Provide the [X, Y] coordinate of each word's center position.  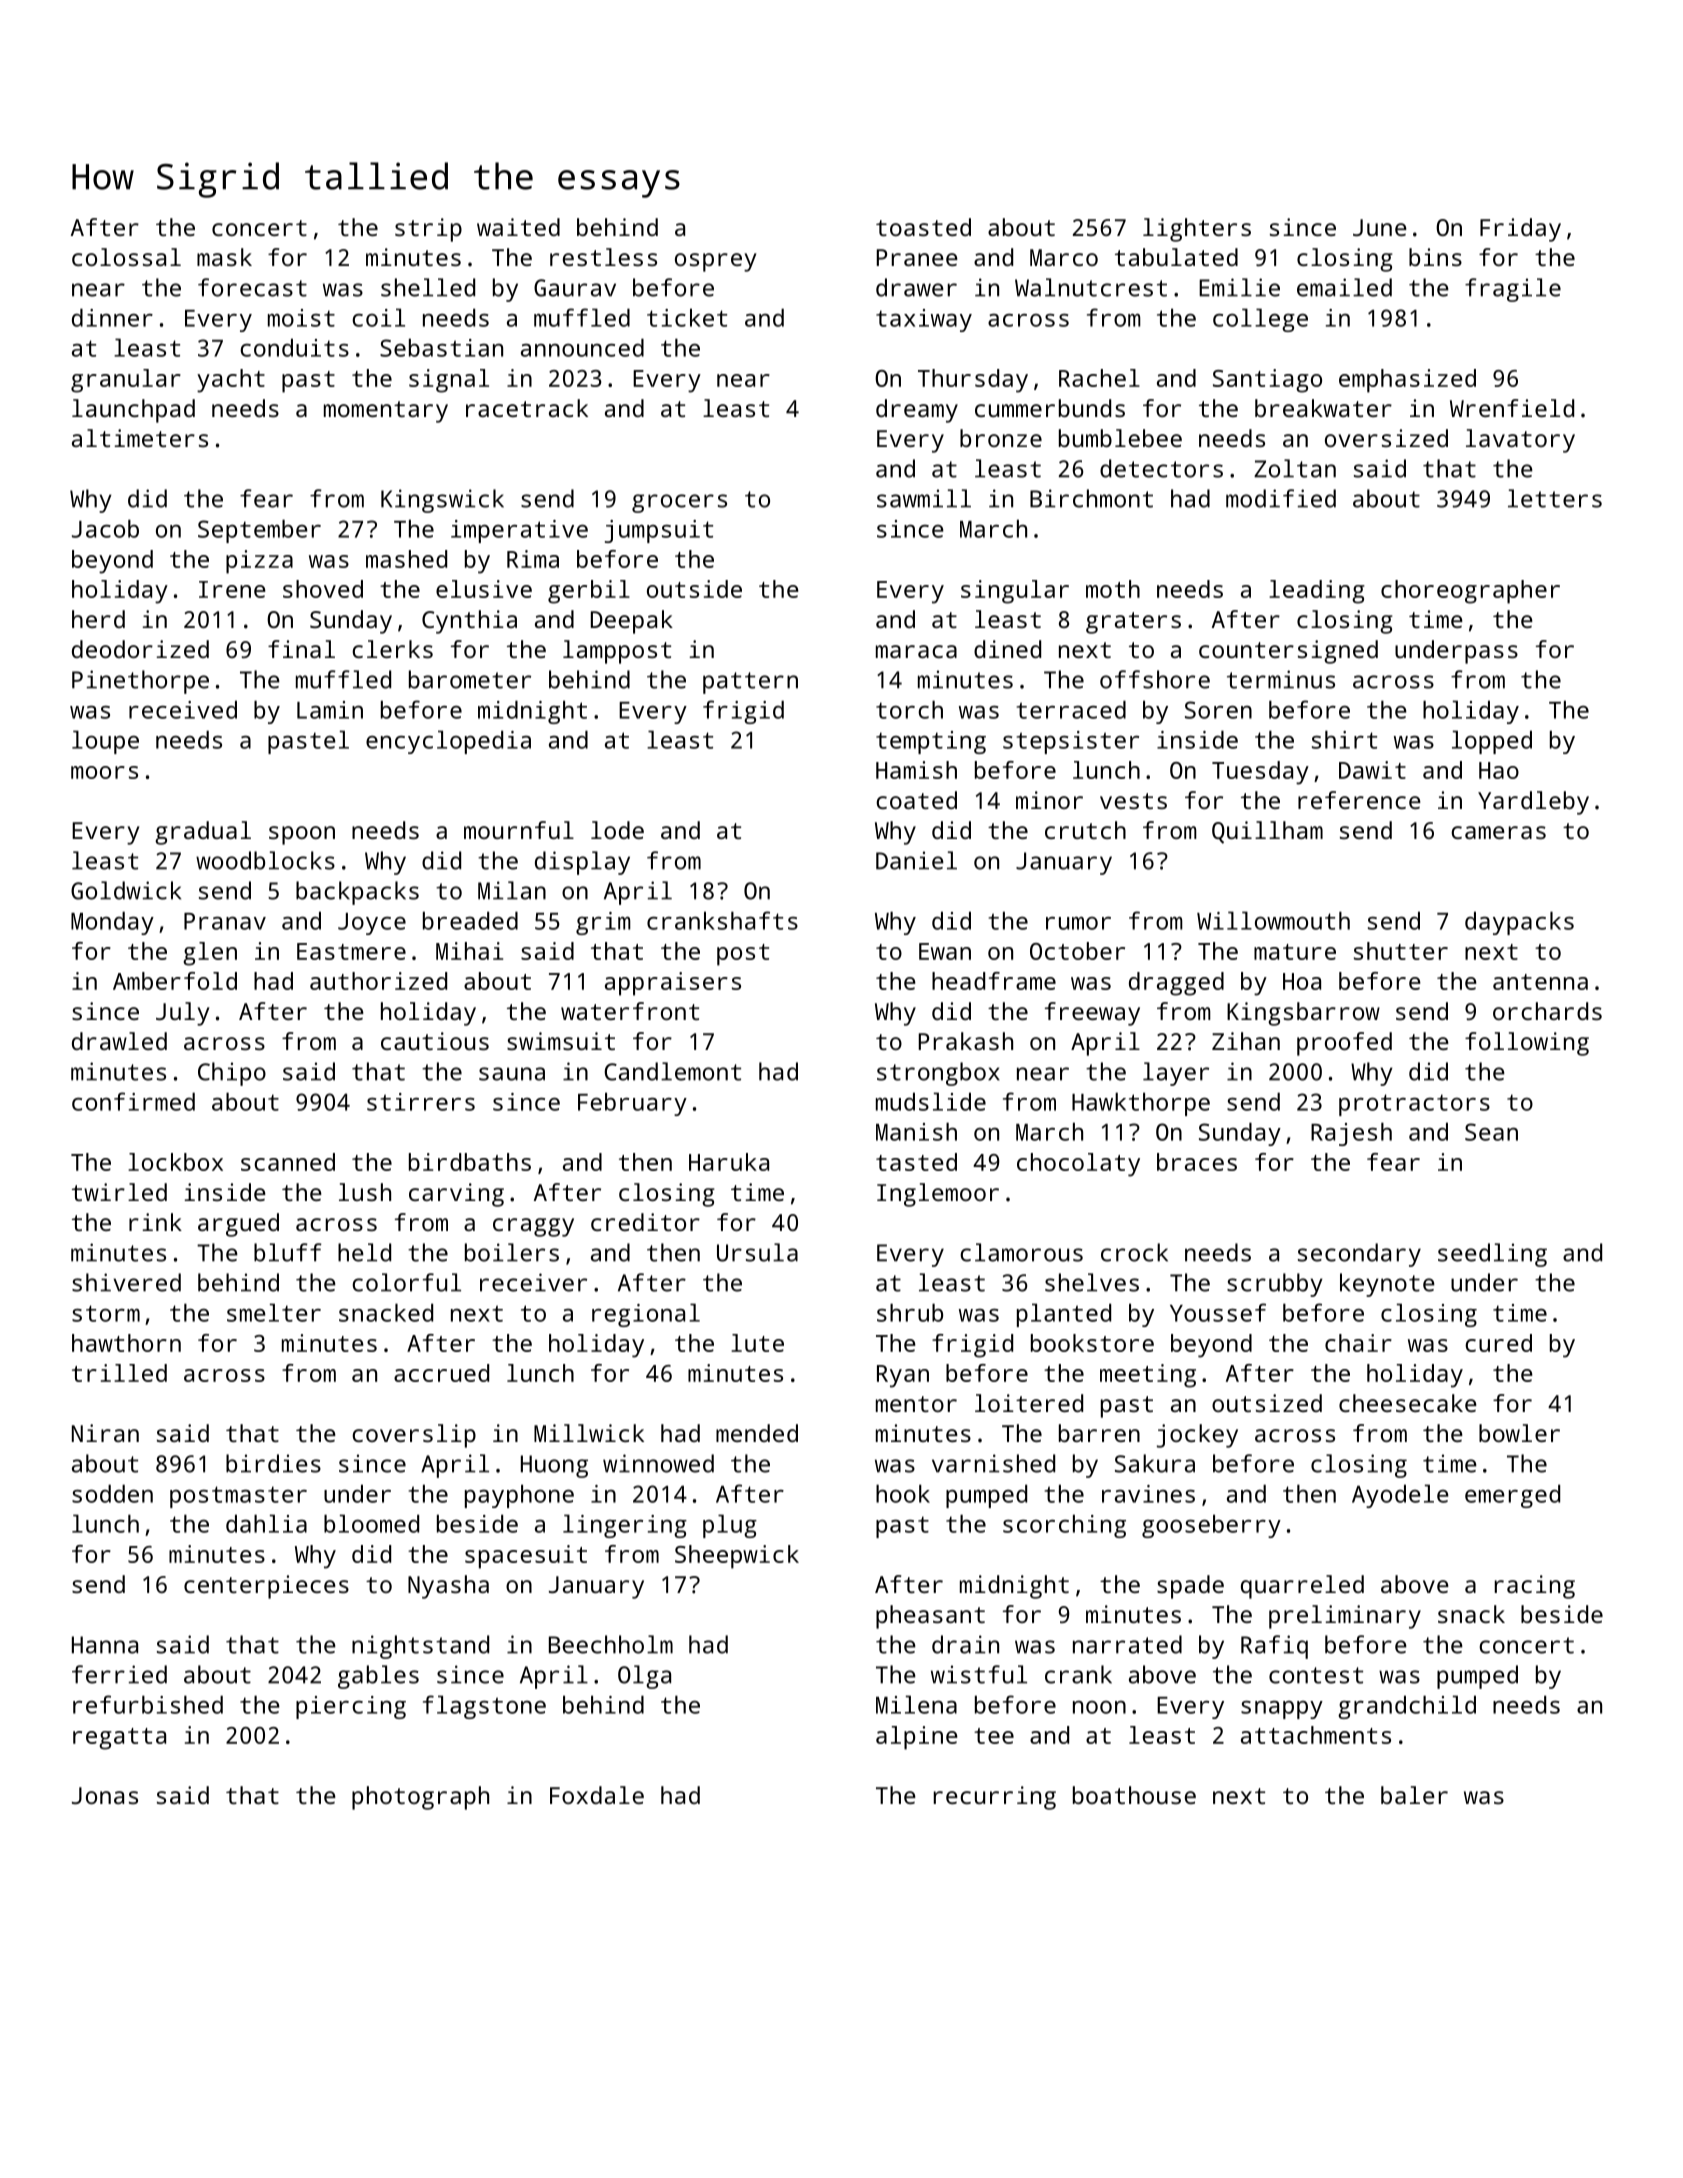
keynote [1387, 1285]
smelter [274, 1312]
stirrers [421, 1102]
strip [428, 230]
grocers [679, 503]
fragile [1513, 290]
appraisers [673, 984]
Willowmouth [1273, 920]
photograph [420, 1798]
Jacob [105, 528]
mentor [916, 1404]
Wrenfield [1512, 408]
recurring [995, 1798]
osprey [715, 262]
